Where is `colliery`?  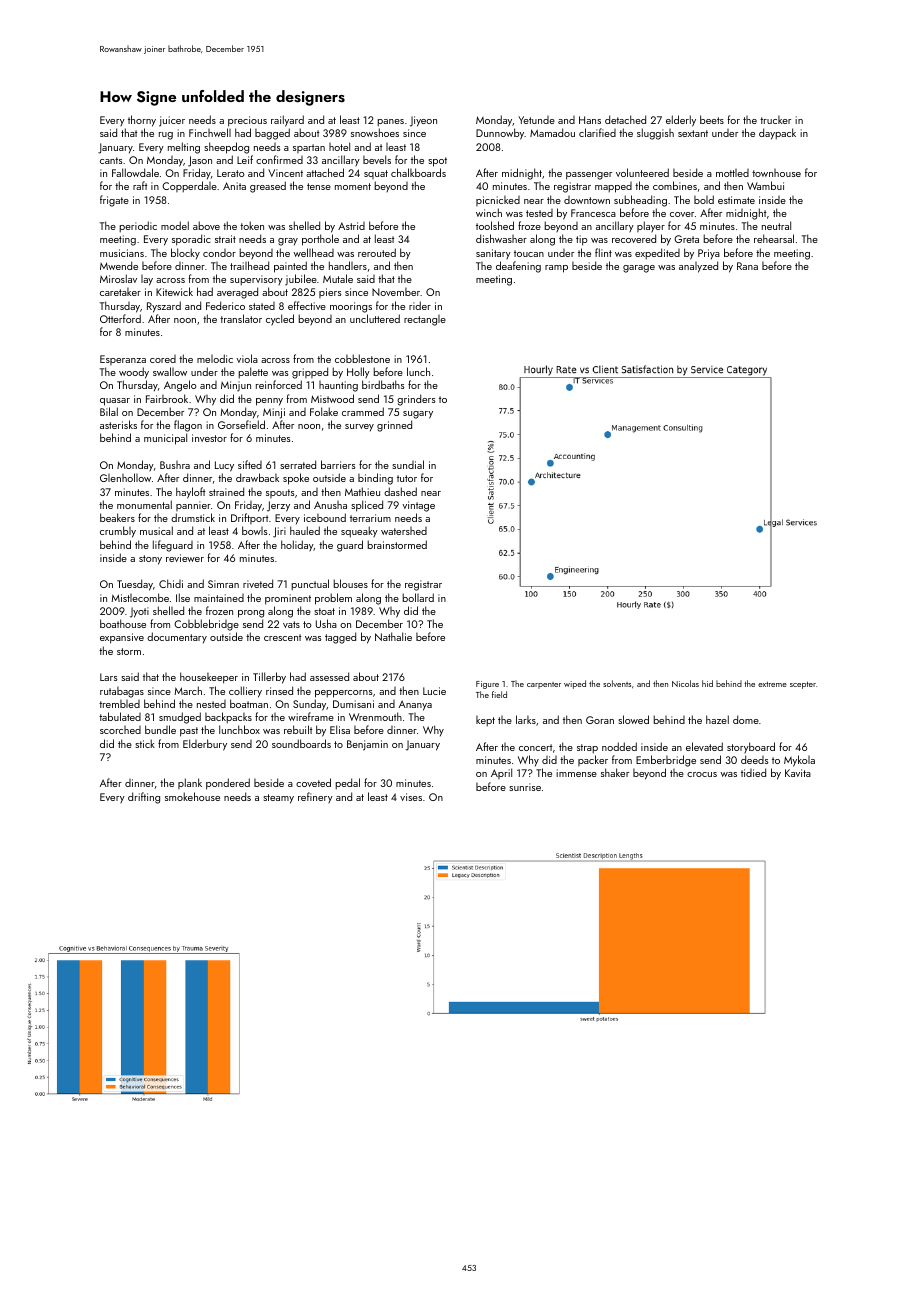 colliery is located at coordinates (245, 692).
